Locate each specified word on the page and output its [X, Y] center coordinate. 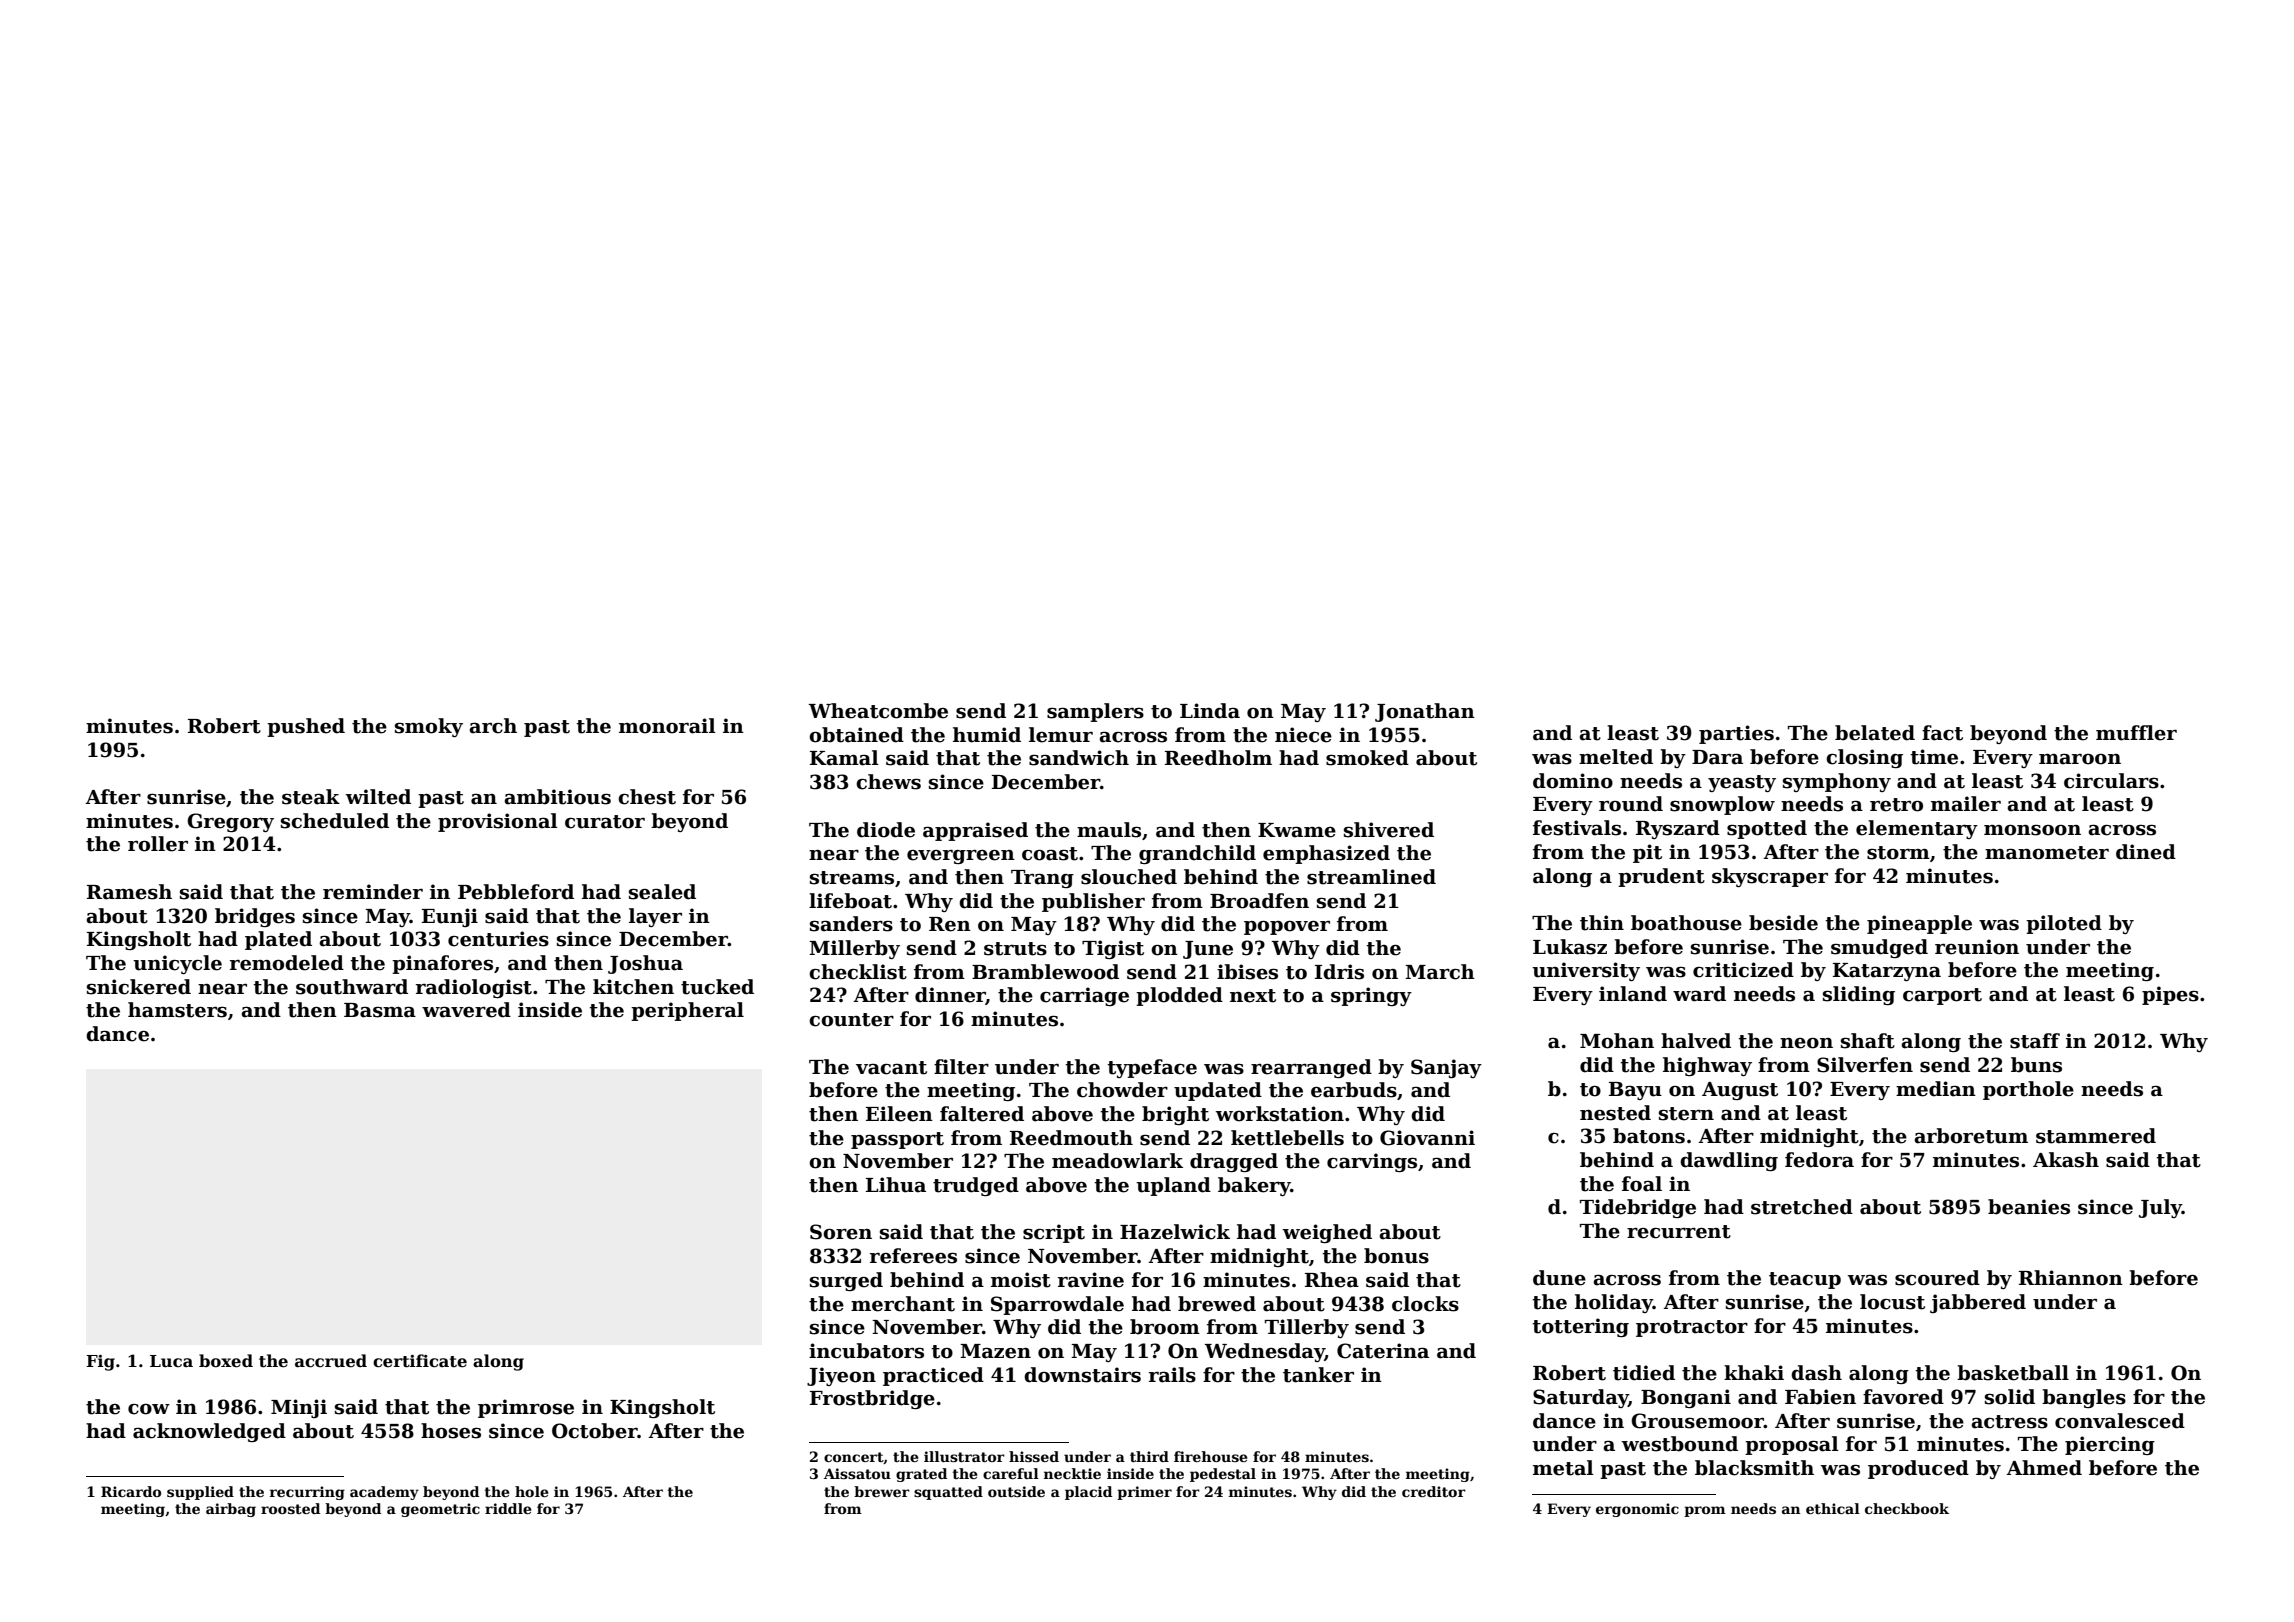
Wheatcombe [878, 711]
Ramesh [129, 892]
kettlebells [1287, 1138]
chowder [1122, 1090]
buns [2036, 1065]
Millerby [854, 949]
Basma [380, 1010]
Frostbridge [872, 1399]
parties [1736, 734]
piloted [2064, 924]
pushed [306, 727]
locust [1892, 1302]
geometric [440, 1510]
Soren [841, 1232]
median [1936, 1089]
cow [149, 1409]
